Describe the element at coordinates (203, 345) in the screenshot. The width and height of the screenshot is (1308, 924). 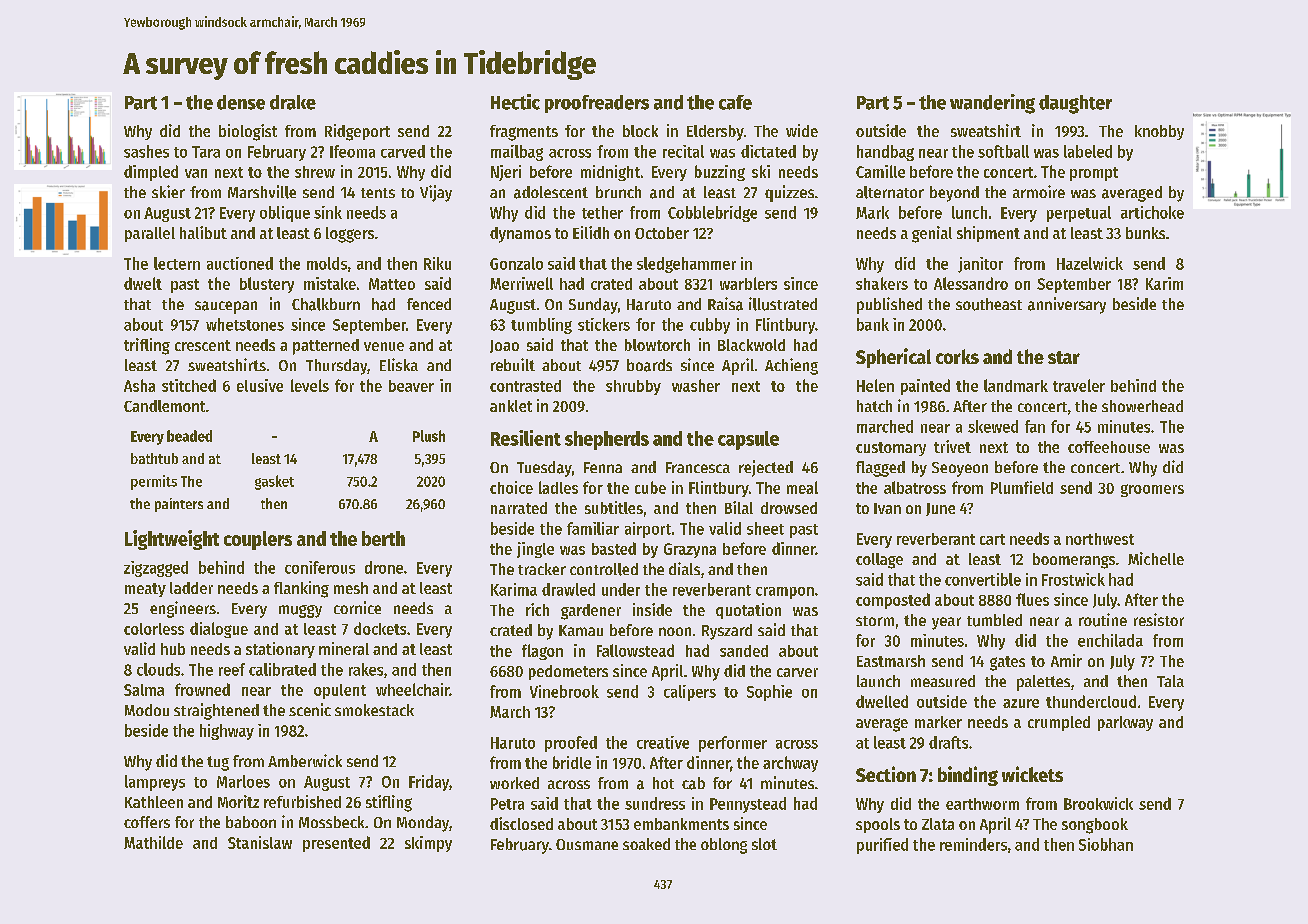
I see `crescent` at that location.
